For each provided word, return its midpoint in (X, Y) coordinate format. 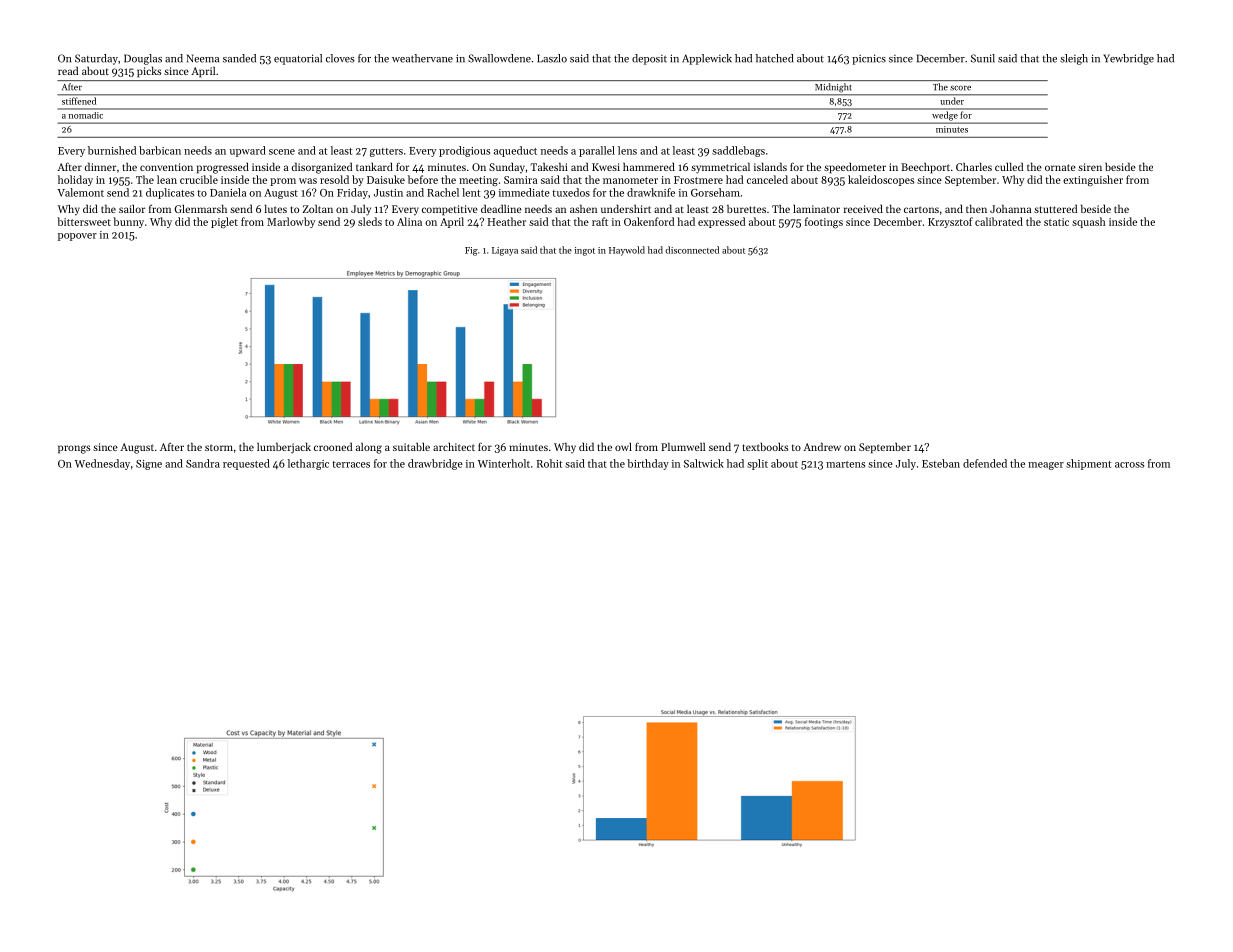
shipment (1088, 464)
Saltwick (704, 463)
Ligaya (505, 251)
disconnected (692, 250)
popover (77, 237)
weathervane (422, 58)
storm (219, 447)
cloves (340, 58)
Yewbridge (1128, 59)
